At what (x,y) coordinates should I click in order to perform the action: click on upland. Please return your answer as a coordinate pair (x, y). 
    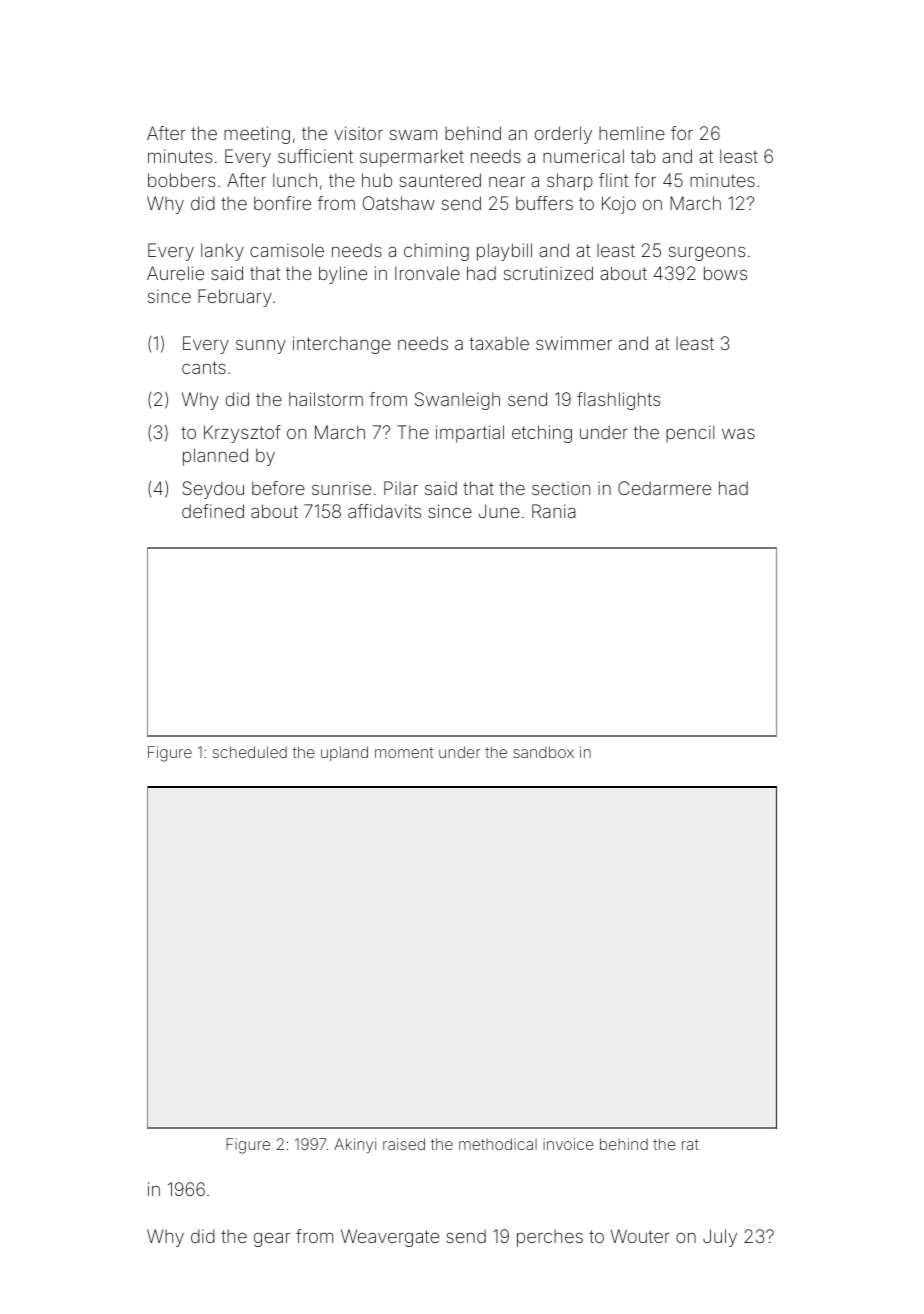
    Looking at the image, I should click on (344, 753).
